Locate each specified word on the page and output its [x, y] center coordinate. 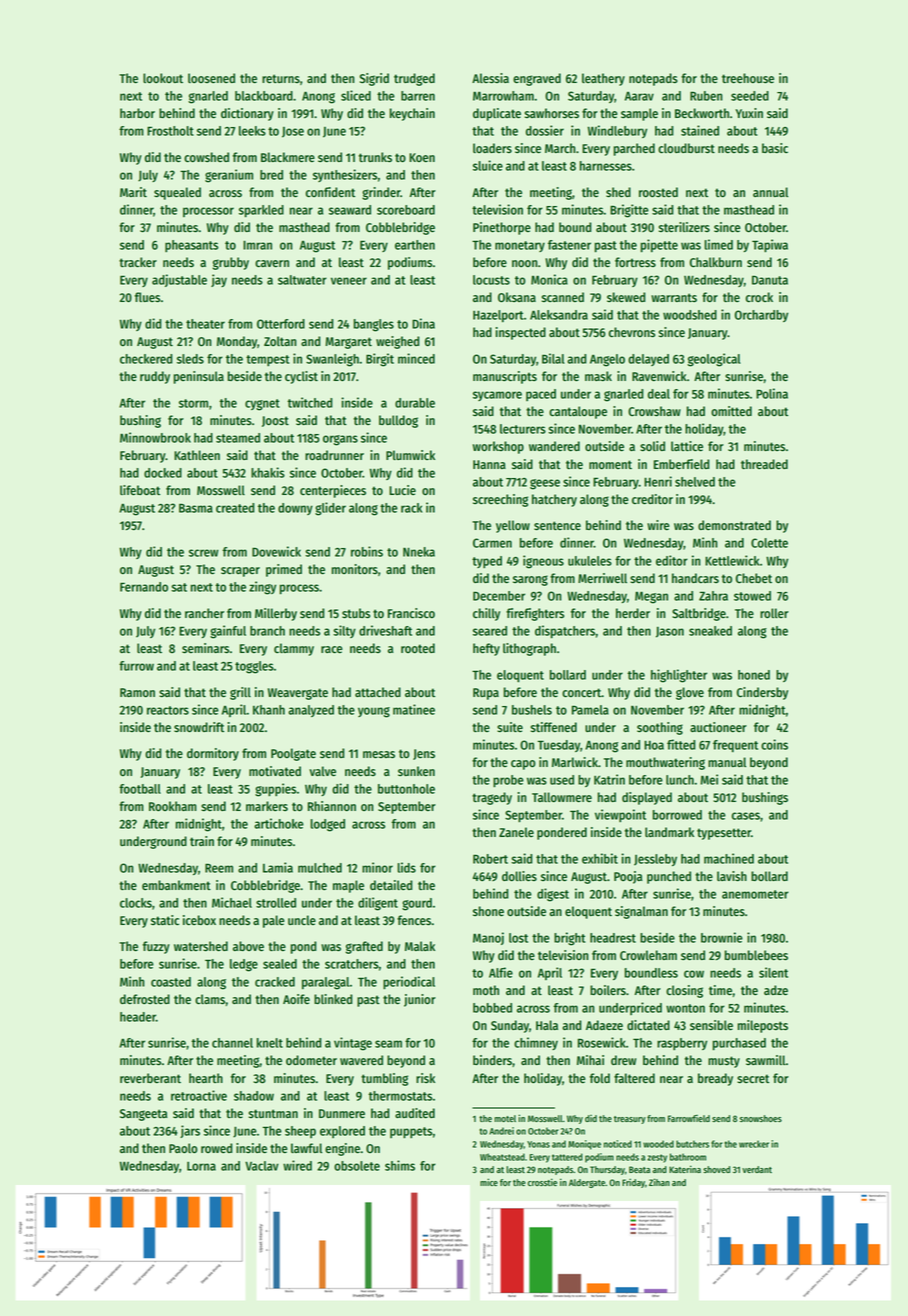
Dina [423, 323]
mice [489, 1182]
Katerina [685, 1169]
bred [271, 175]
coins [774, 744]
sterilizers [684, 227]
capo [523, 765]
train [202, 841]
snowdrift [199, 727]
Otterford [281, 324]
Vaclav [262, 1166]
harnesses [606, 166]
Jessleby [655, 860]
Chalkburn [716, 262]
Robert [490, 859]
